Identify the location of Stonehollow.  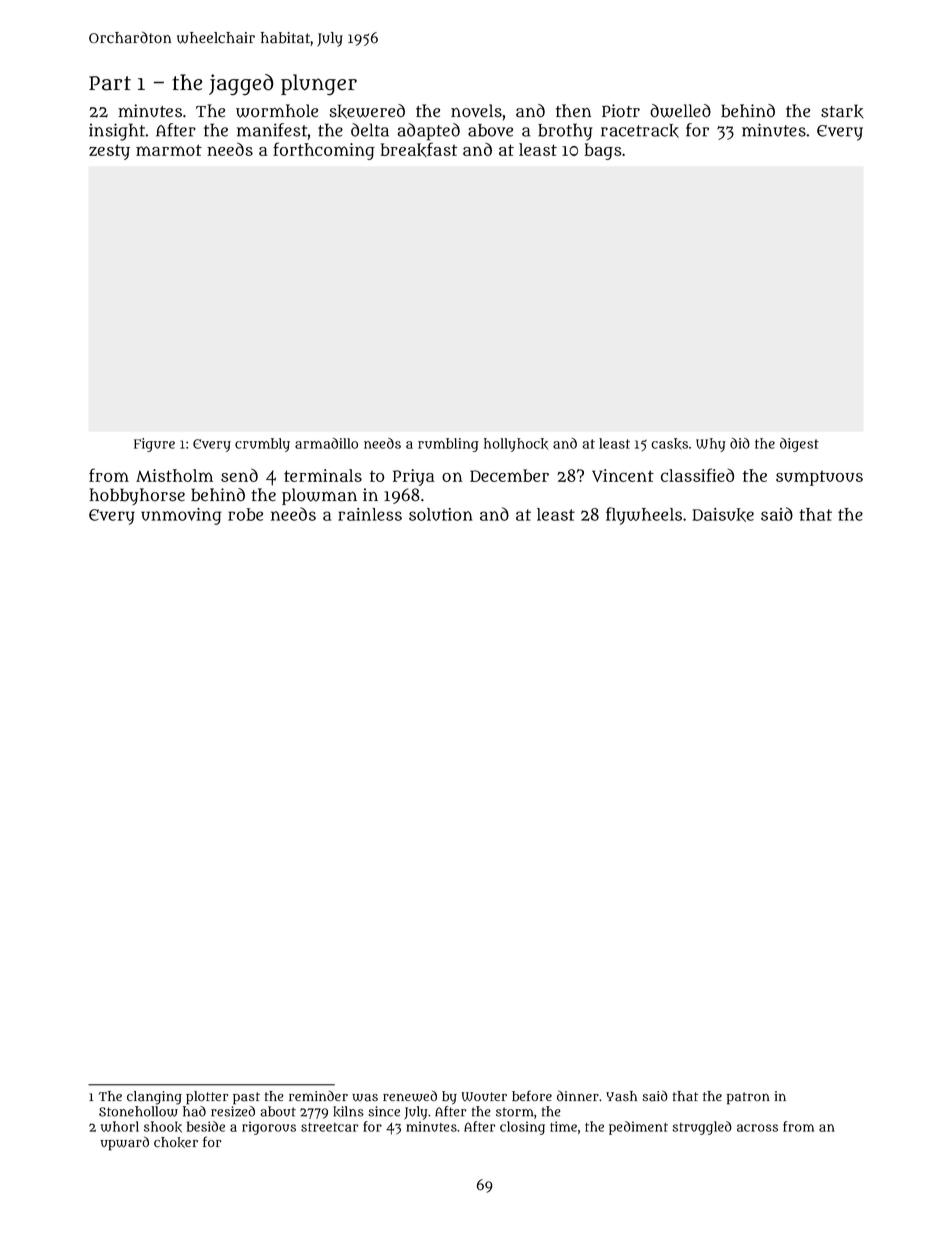
(138, 1111).
